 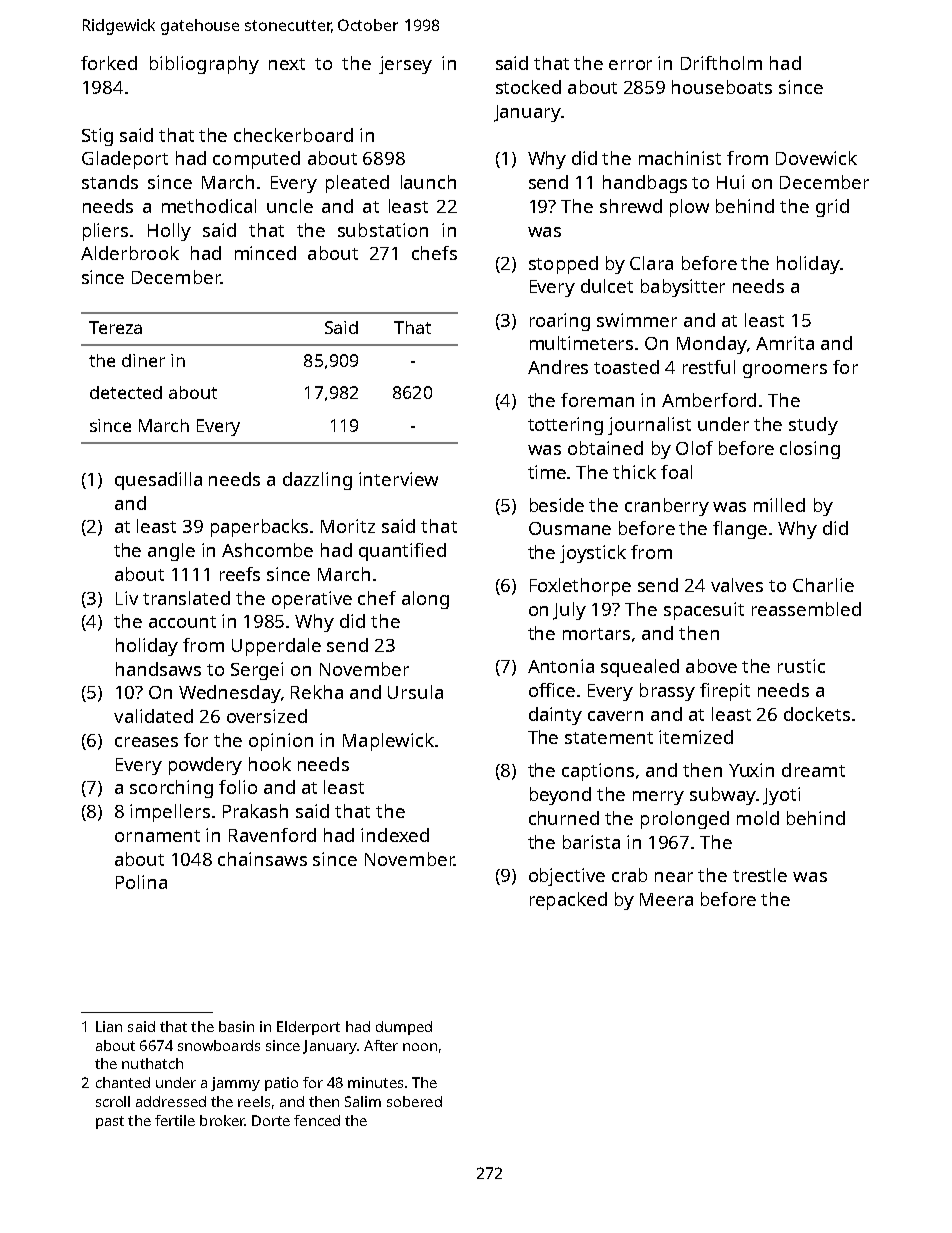 What do you see at coordinates (388, 742) in the screenshot?
I see `Maplewick` at bounding box center [388, 742].
